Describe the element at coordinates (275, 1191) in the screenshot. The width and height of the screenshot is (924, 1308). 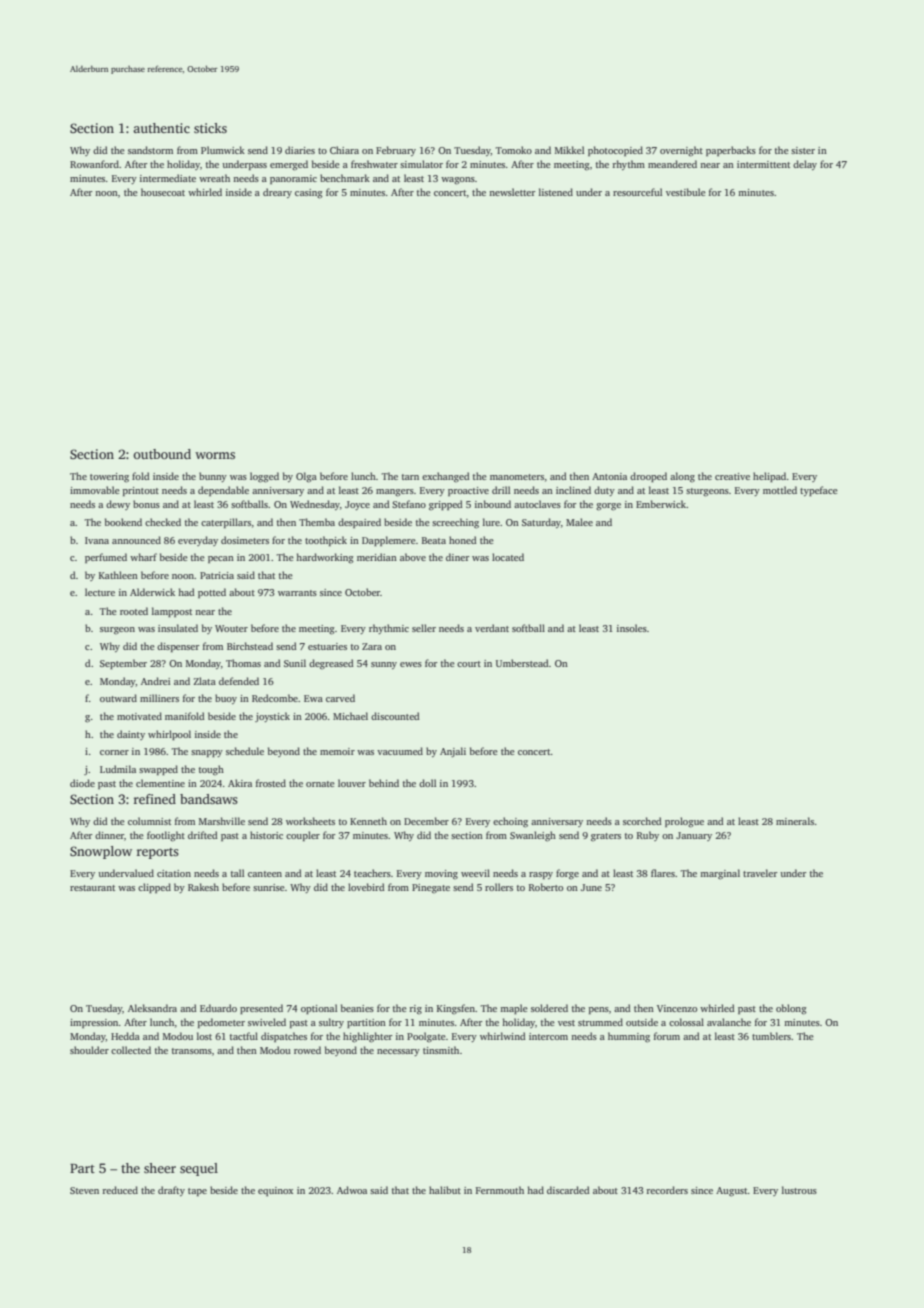
I see `equinox` at that location.
